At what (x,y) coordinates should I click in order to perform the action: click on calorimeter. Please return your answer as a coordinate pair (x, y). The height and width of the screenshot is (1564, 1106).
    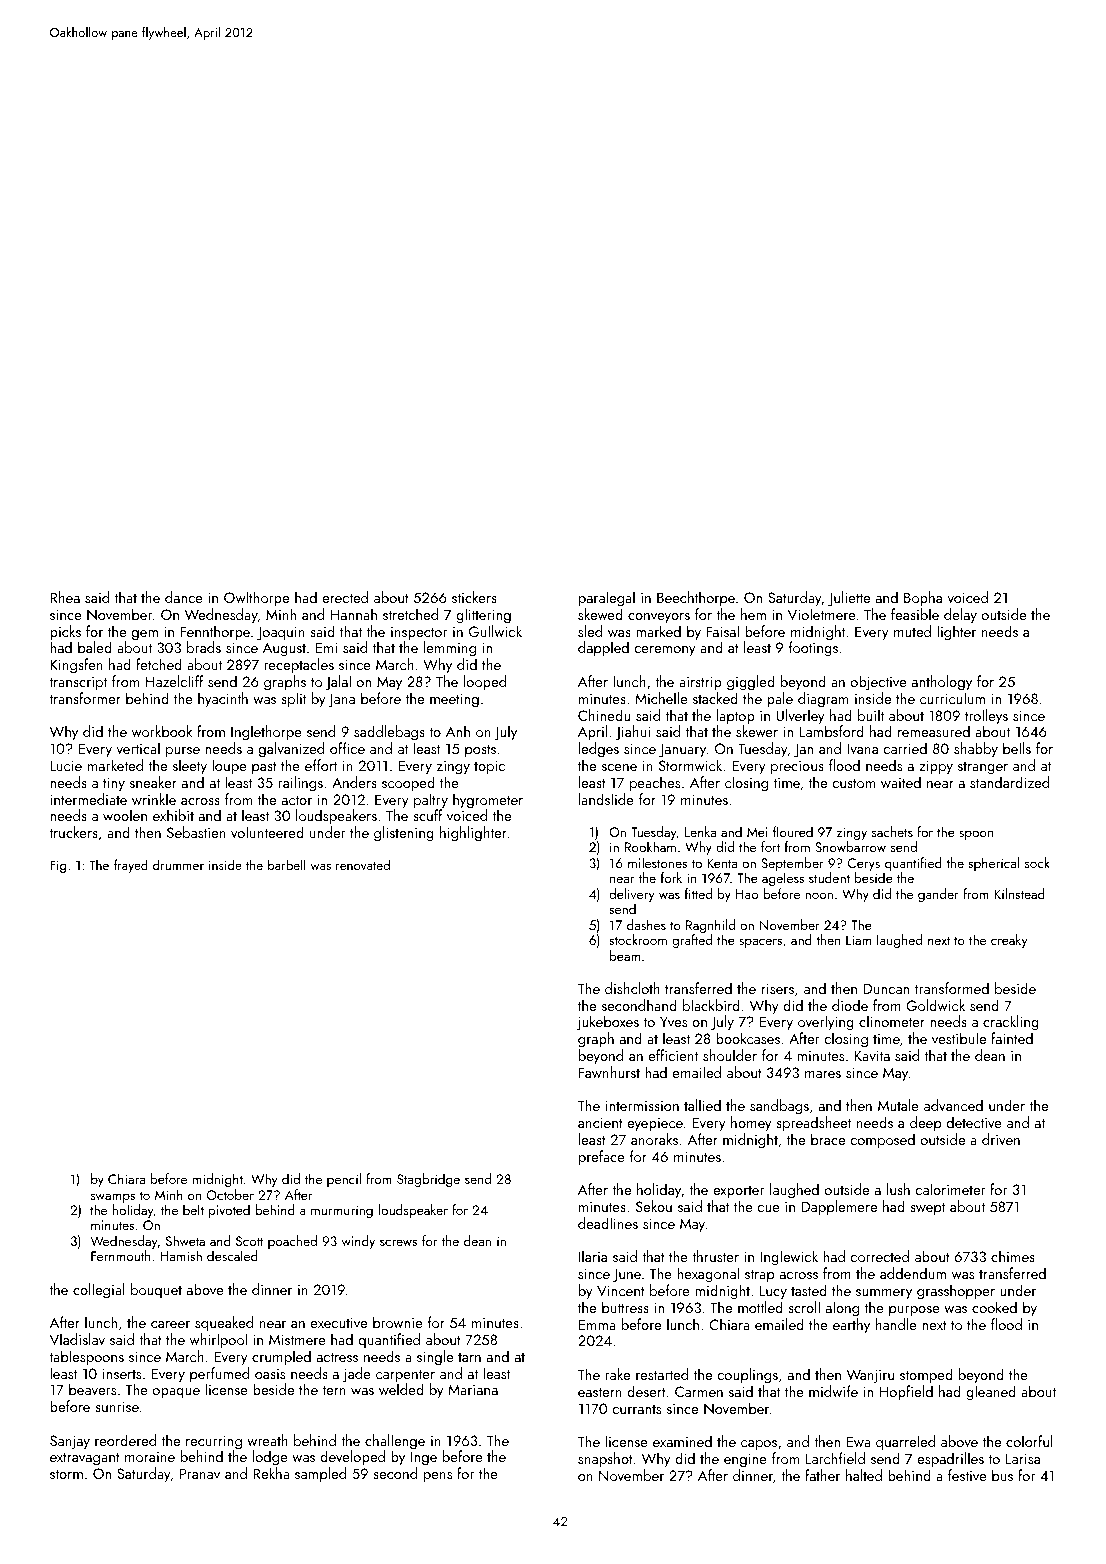
    Looking at the image, I should click on (950, 1189).
